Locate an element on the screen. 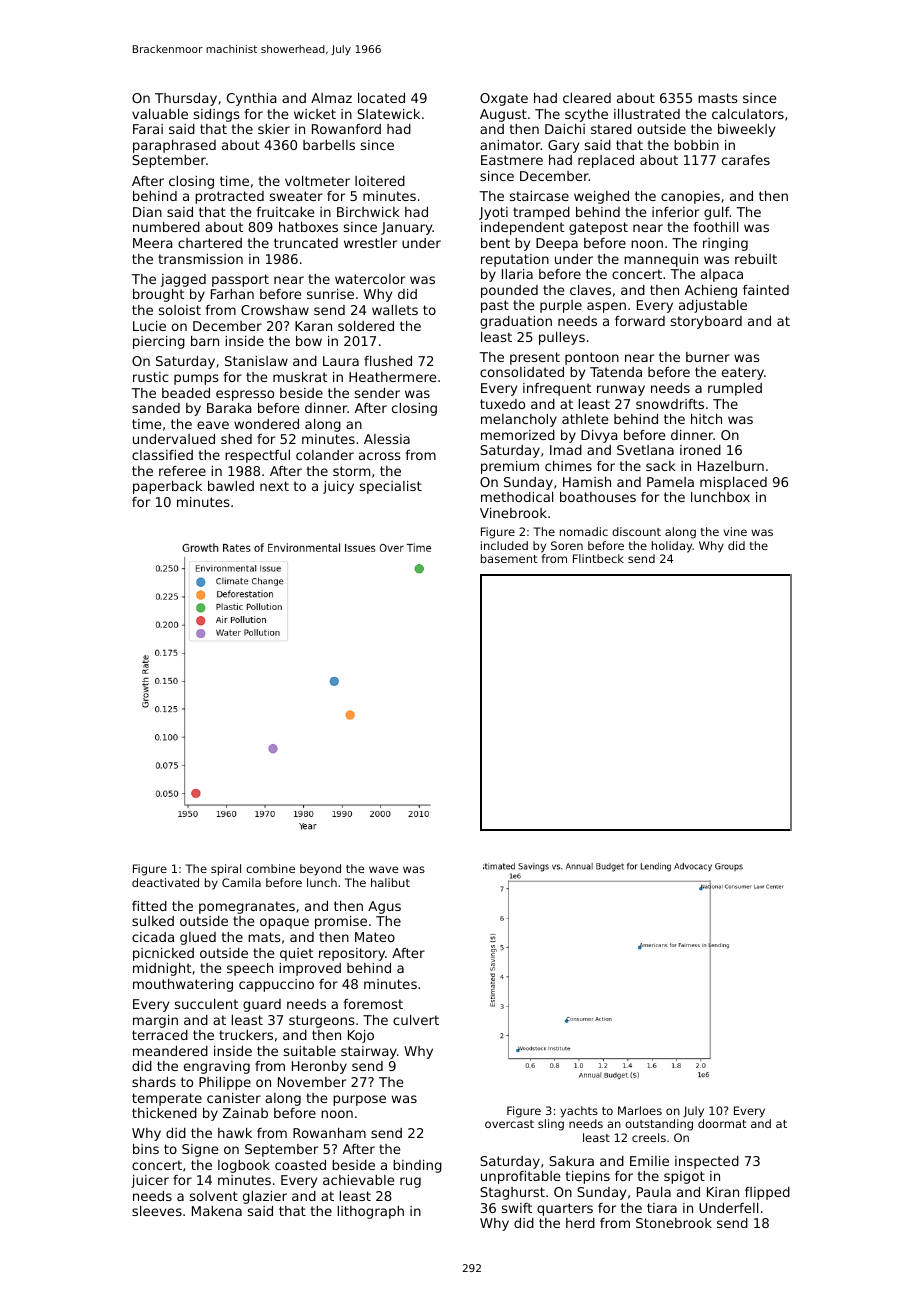 The image size is (924, 1314). paperback is located at coordinates (167, 487).
